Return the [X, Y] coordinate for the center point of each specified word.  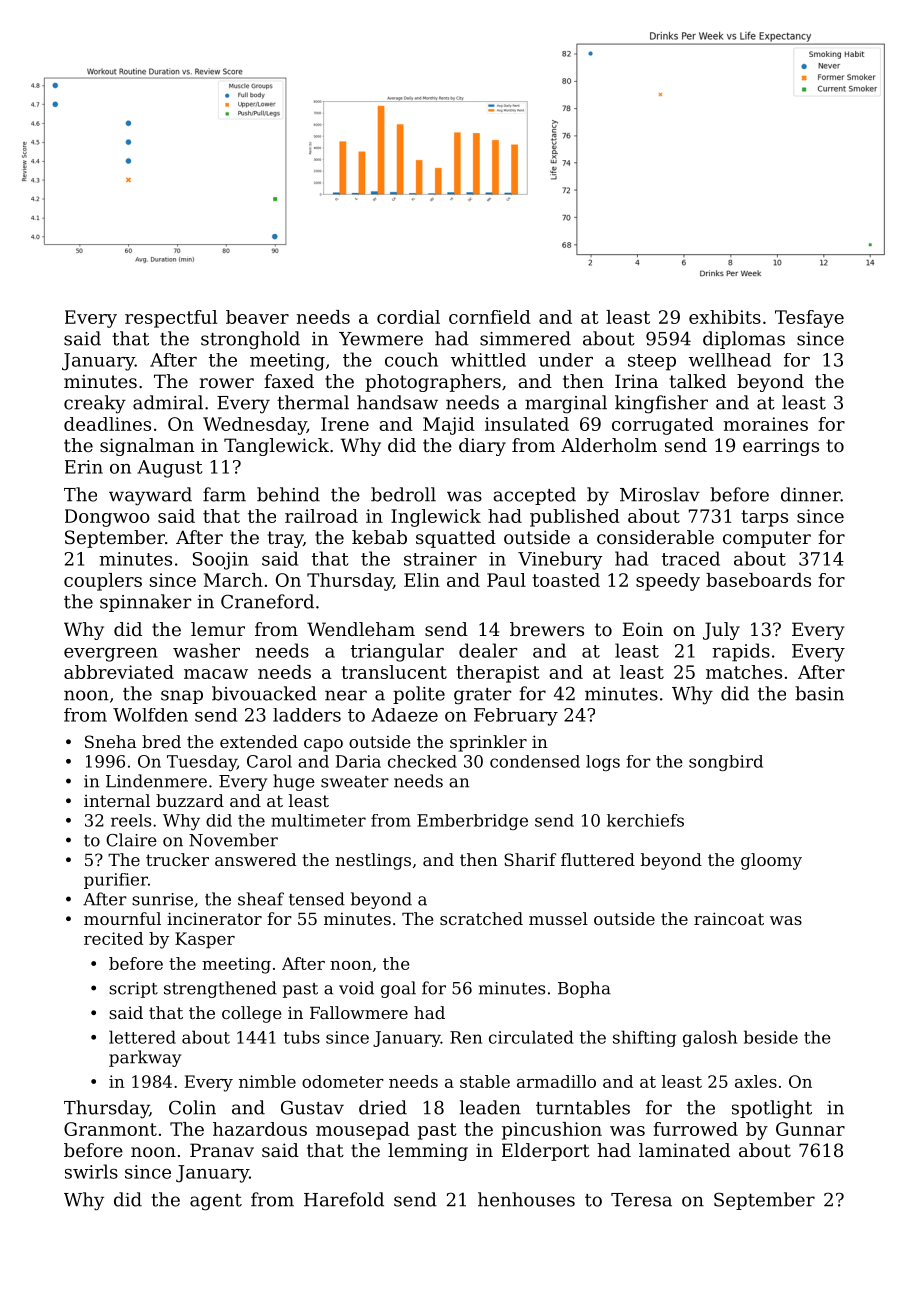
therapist [497, 674]
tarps [764, 518]
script [133, 990]
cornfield [490, 317]
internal [117, 800]
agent [216, 1202]
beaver [257, 317]
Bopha [584, 989]
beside [771, 1037]
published [575, 518]
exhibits [725, 317]
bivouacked [264, 693]
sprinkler [488, 743]
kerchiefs [645, 820]
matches [744, 672]
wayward [150, 496]
